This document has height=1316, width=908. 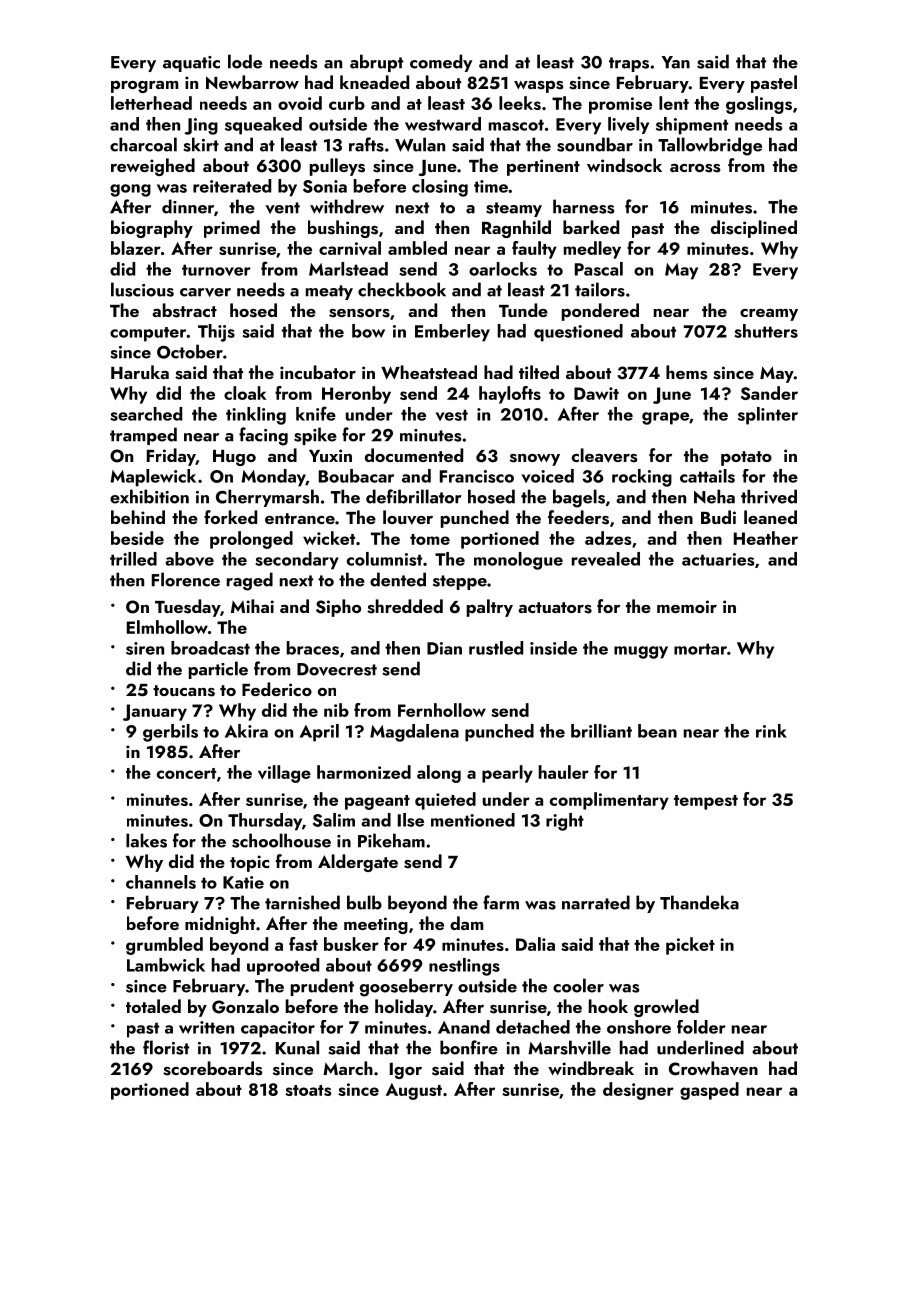 What do you see at coordinates (366, 144) in the document?
I see `rafts` at bounding box center [366, 144].
